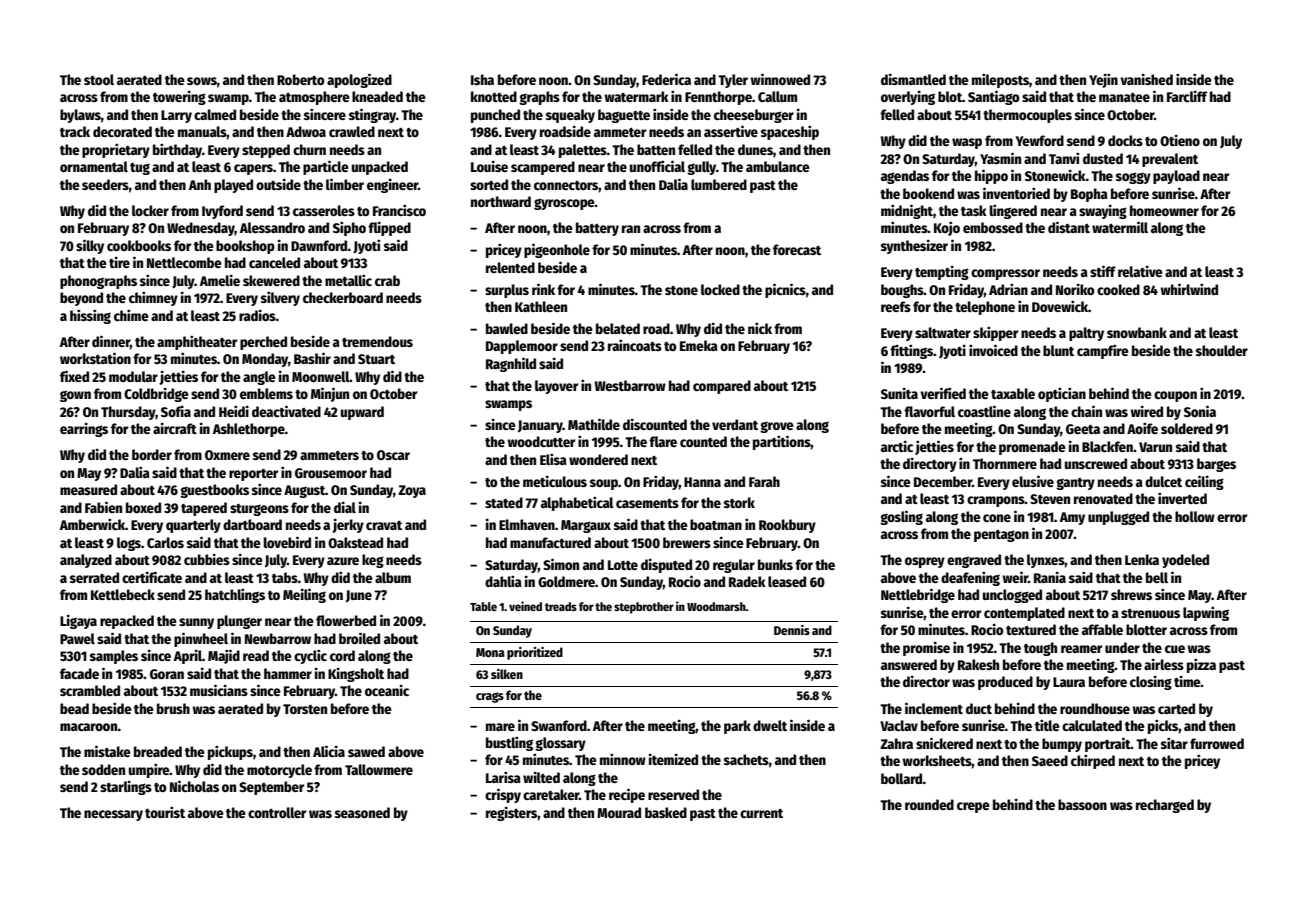 The height and width of the screenshot is (924, 1308). What do you see at coordinates (277, 812) in the screenshot?
I see `controller` at bounding box center [277, 812].
